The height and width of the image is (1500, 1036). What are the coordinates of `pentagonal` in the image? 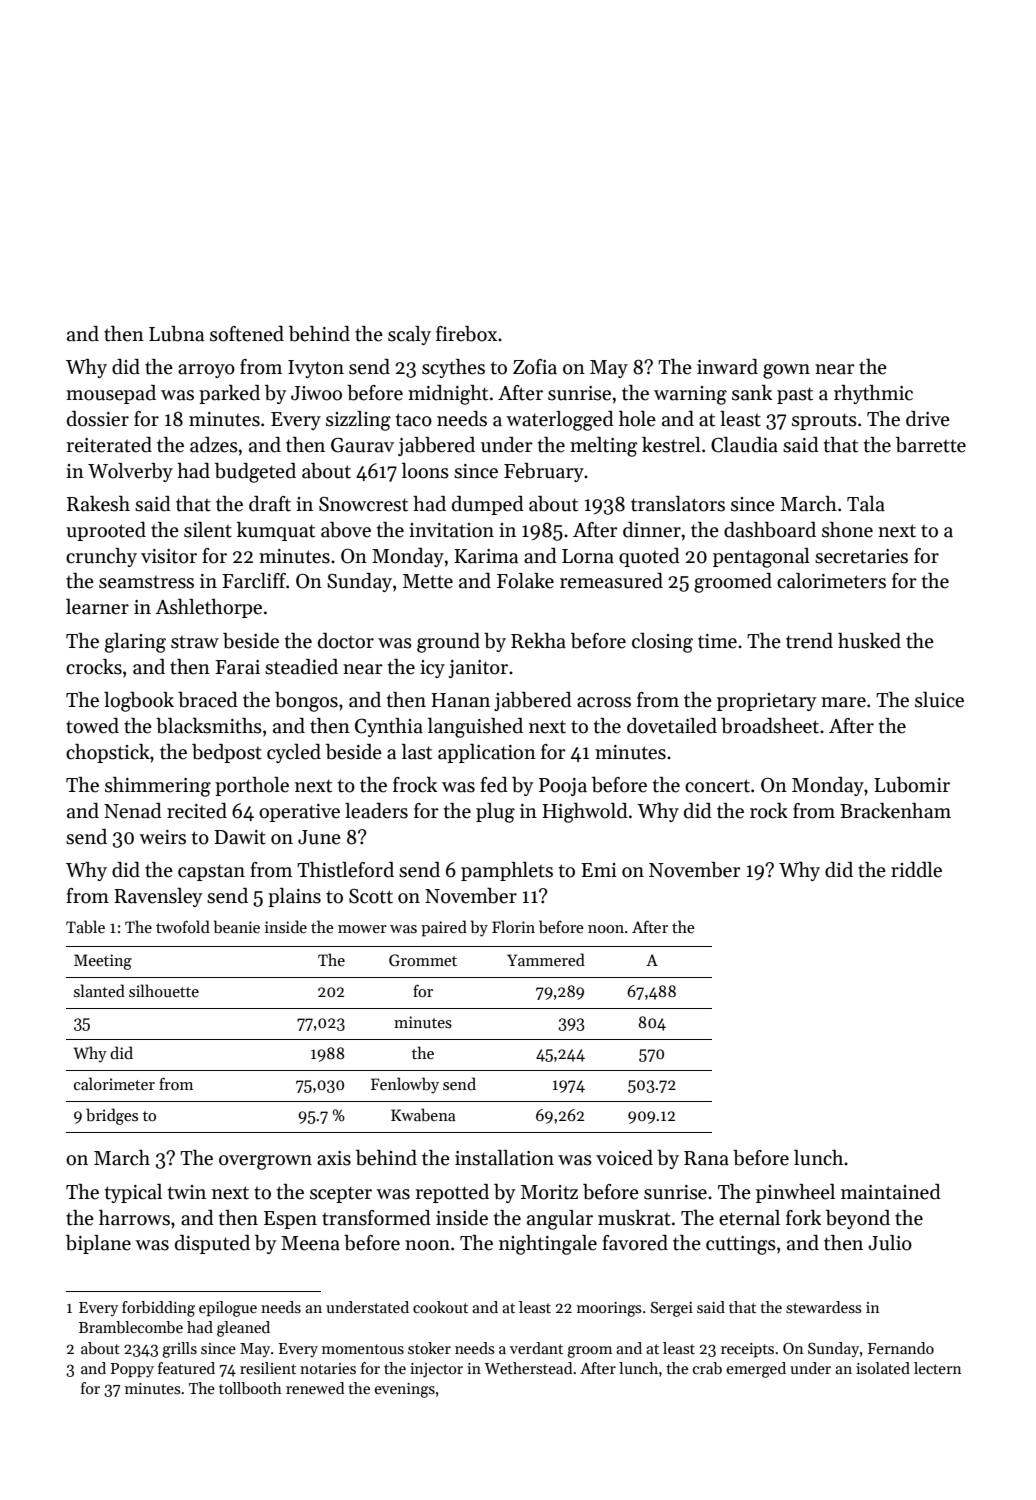 It's located at (761, 558).
